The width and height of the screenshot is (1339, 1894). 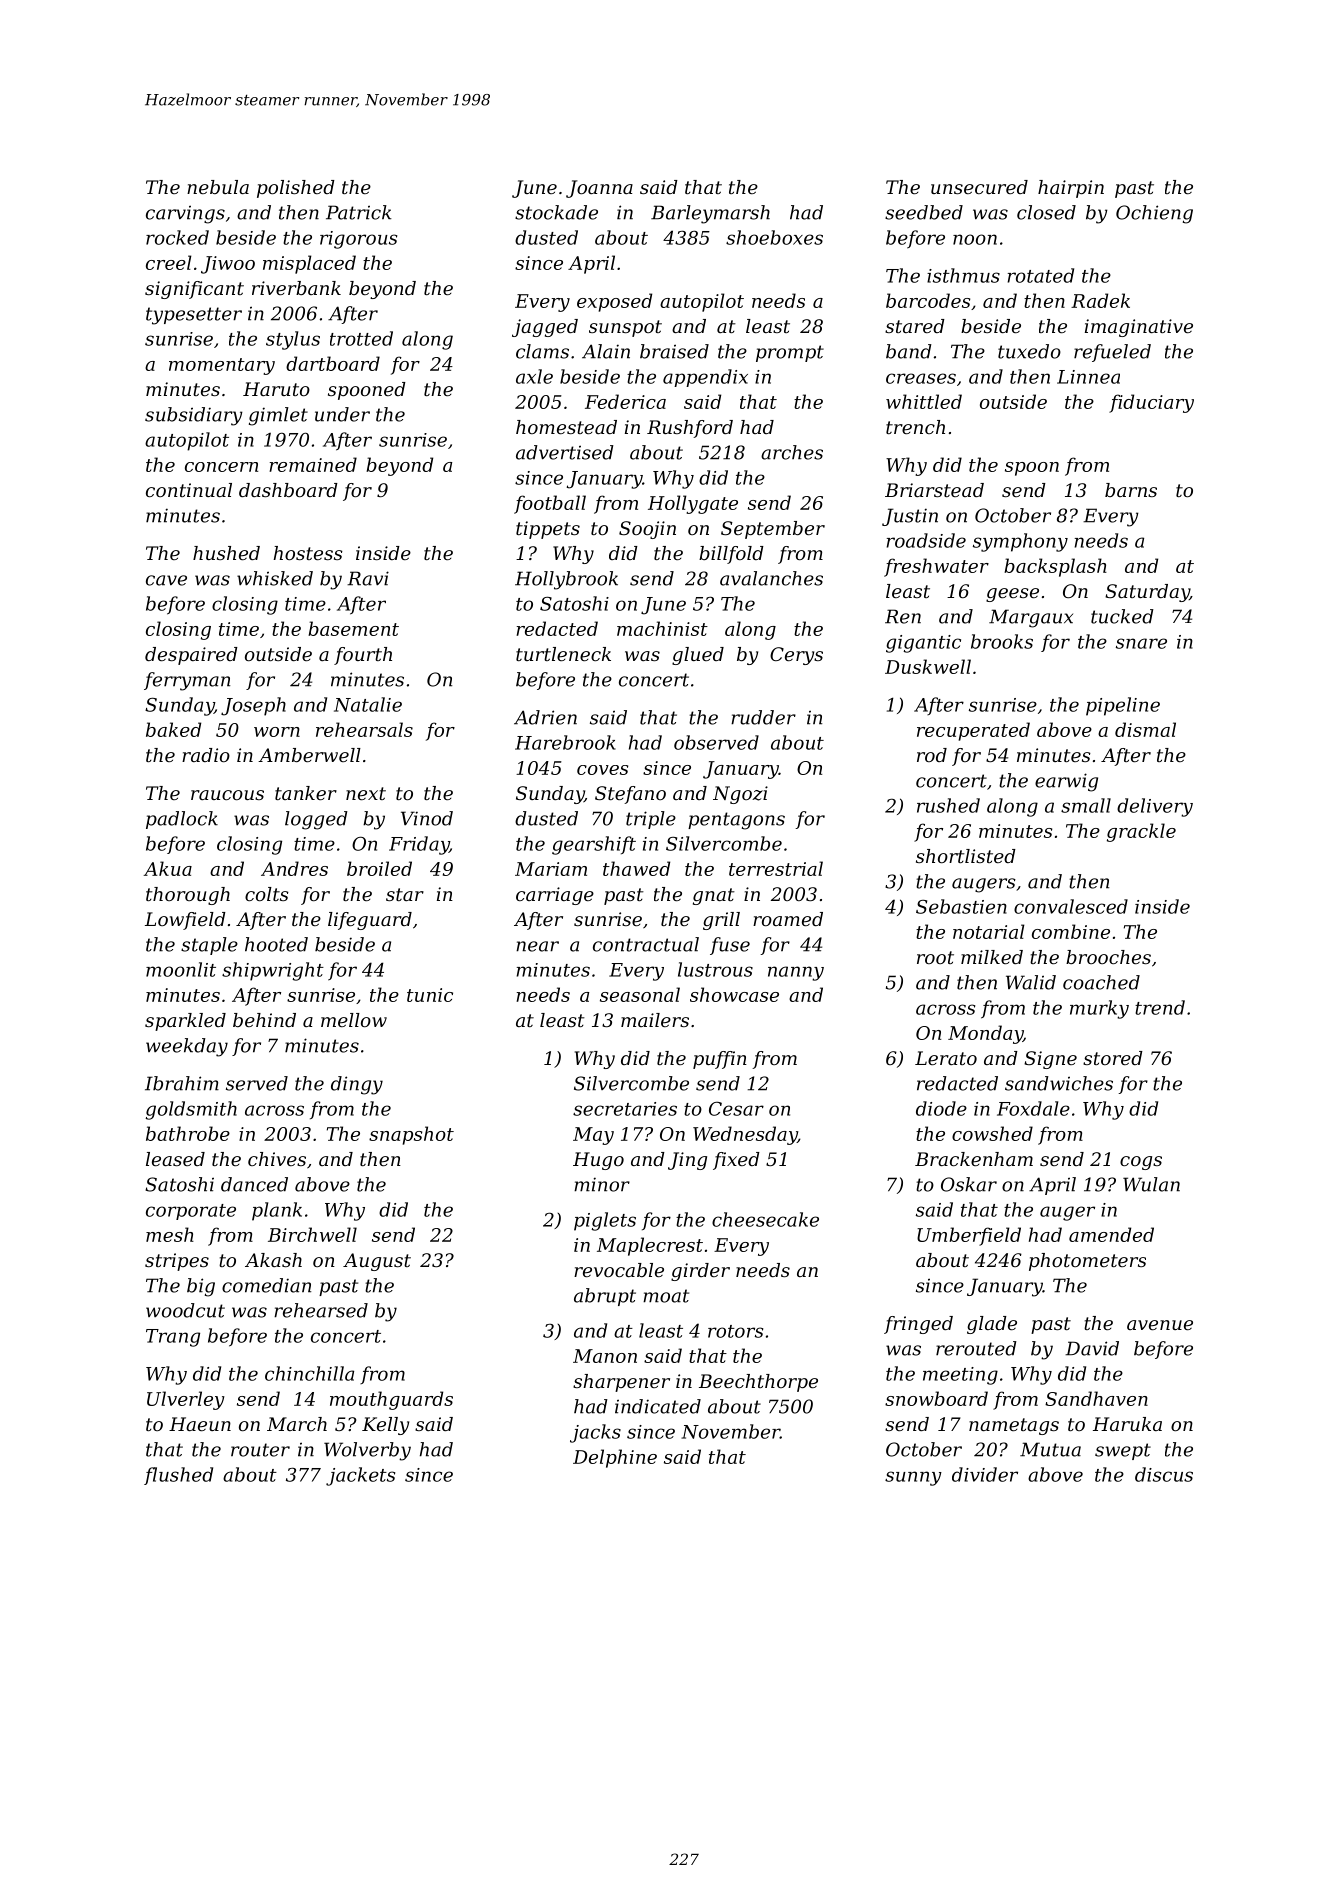 What do you see at coordinates (182, 1083) in the screenshot?
I see `Ibrahim` at bounding box center [182, 1083].
